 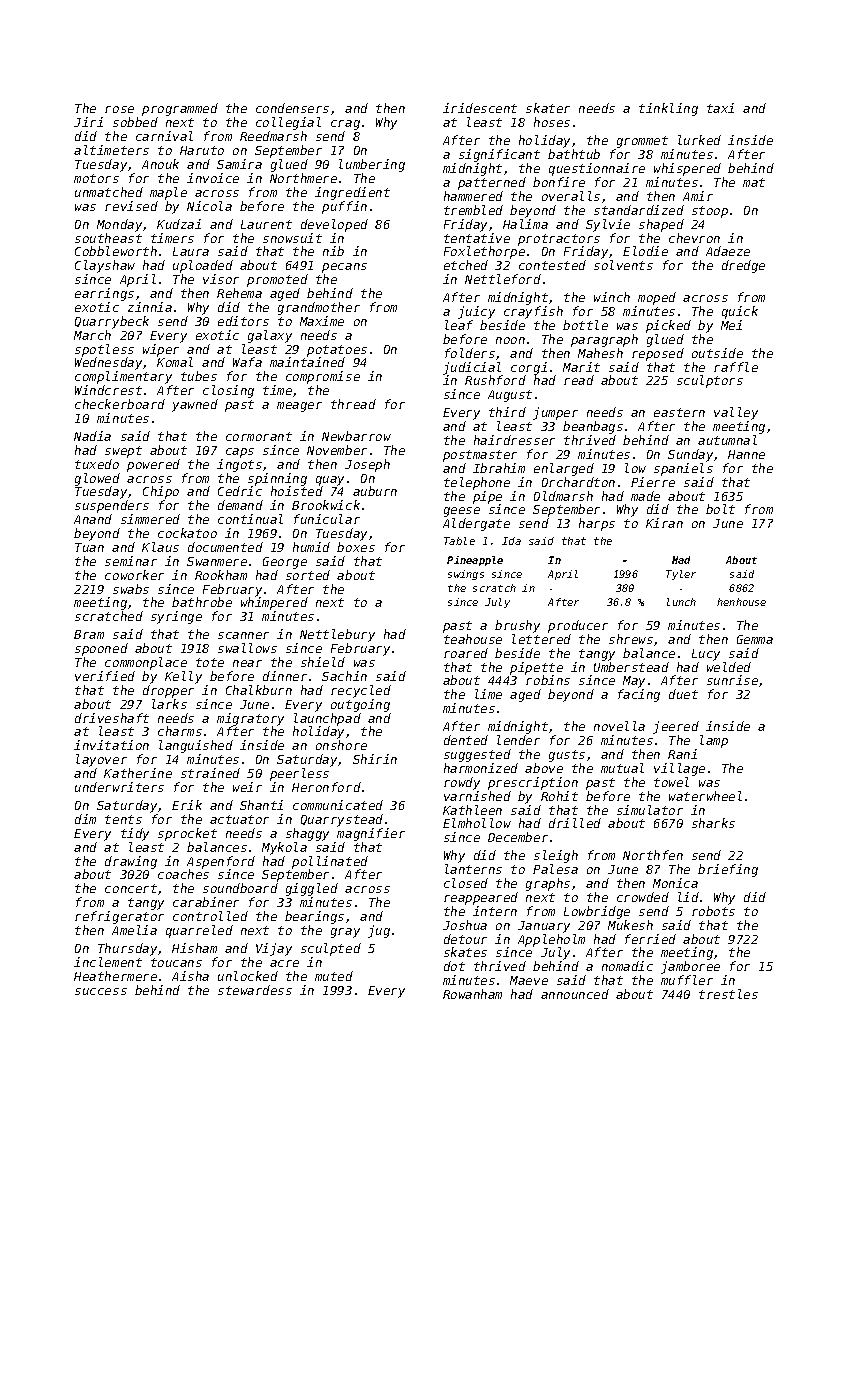 What do you see at coordinates (89, 547) in the document?
I see `Tuan` at bounding box center [89, 547].
